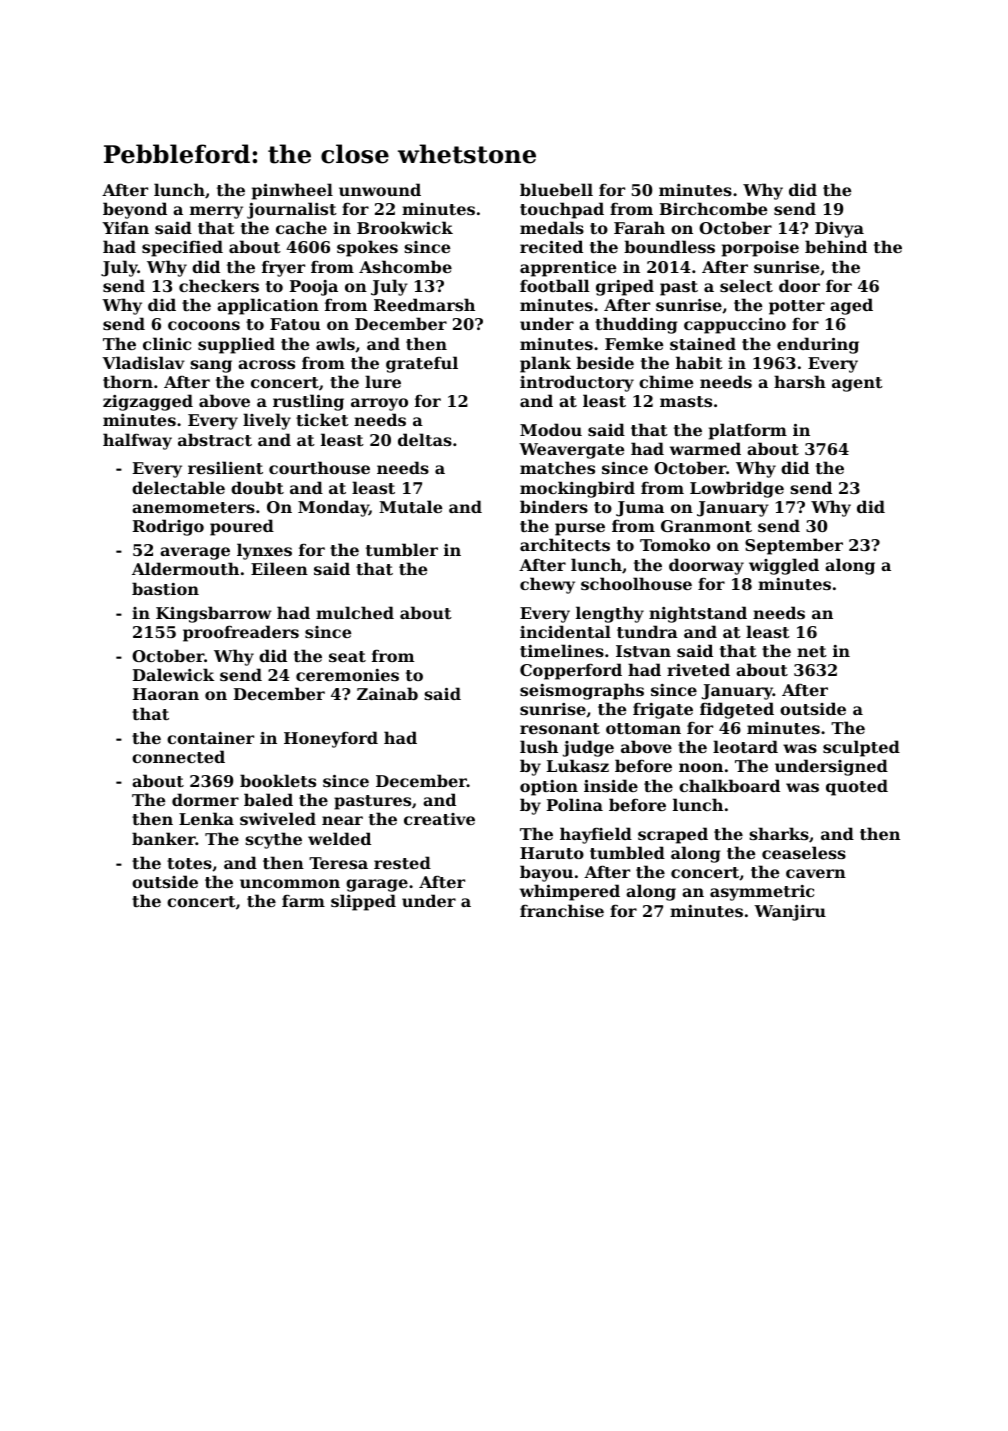 Image resolution: width=1008 pixels, height=1431 pixels. I want to click on unwound, so click(380, 189).
